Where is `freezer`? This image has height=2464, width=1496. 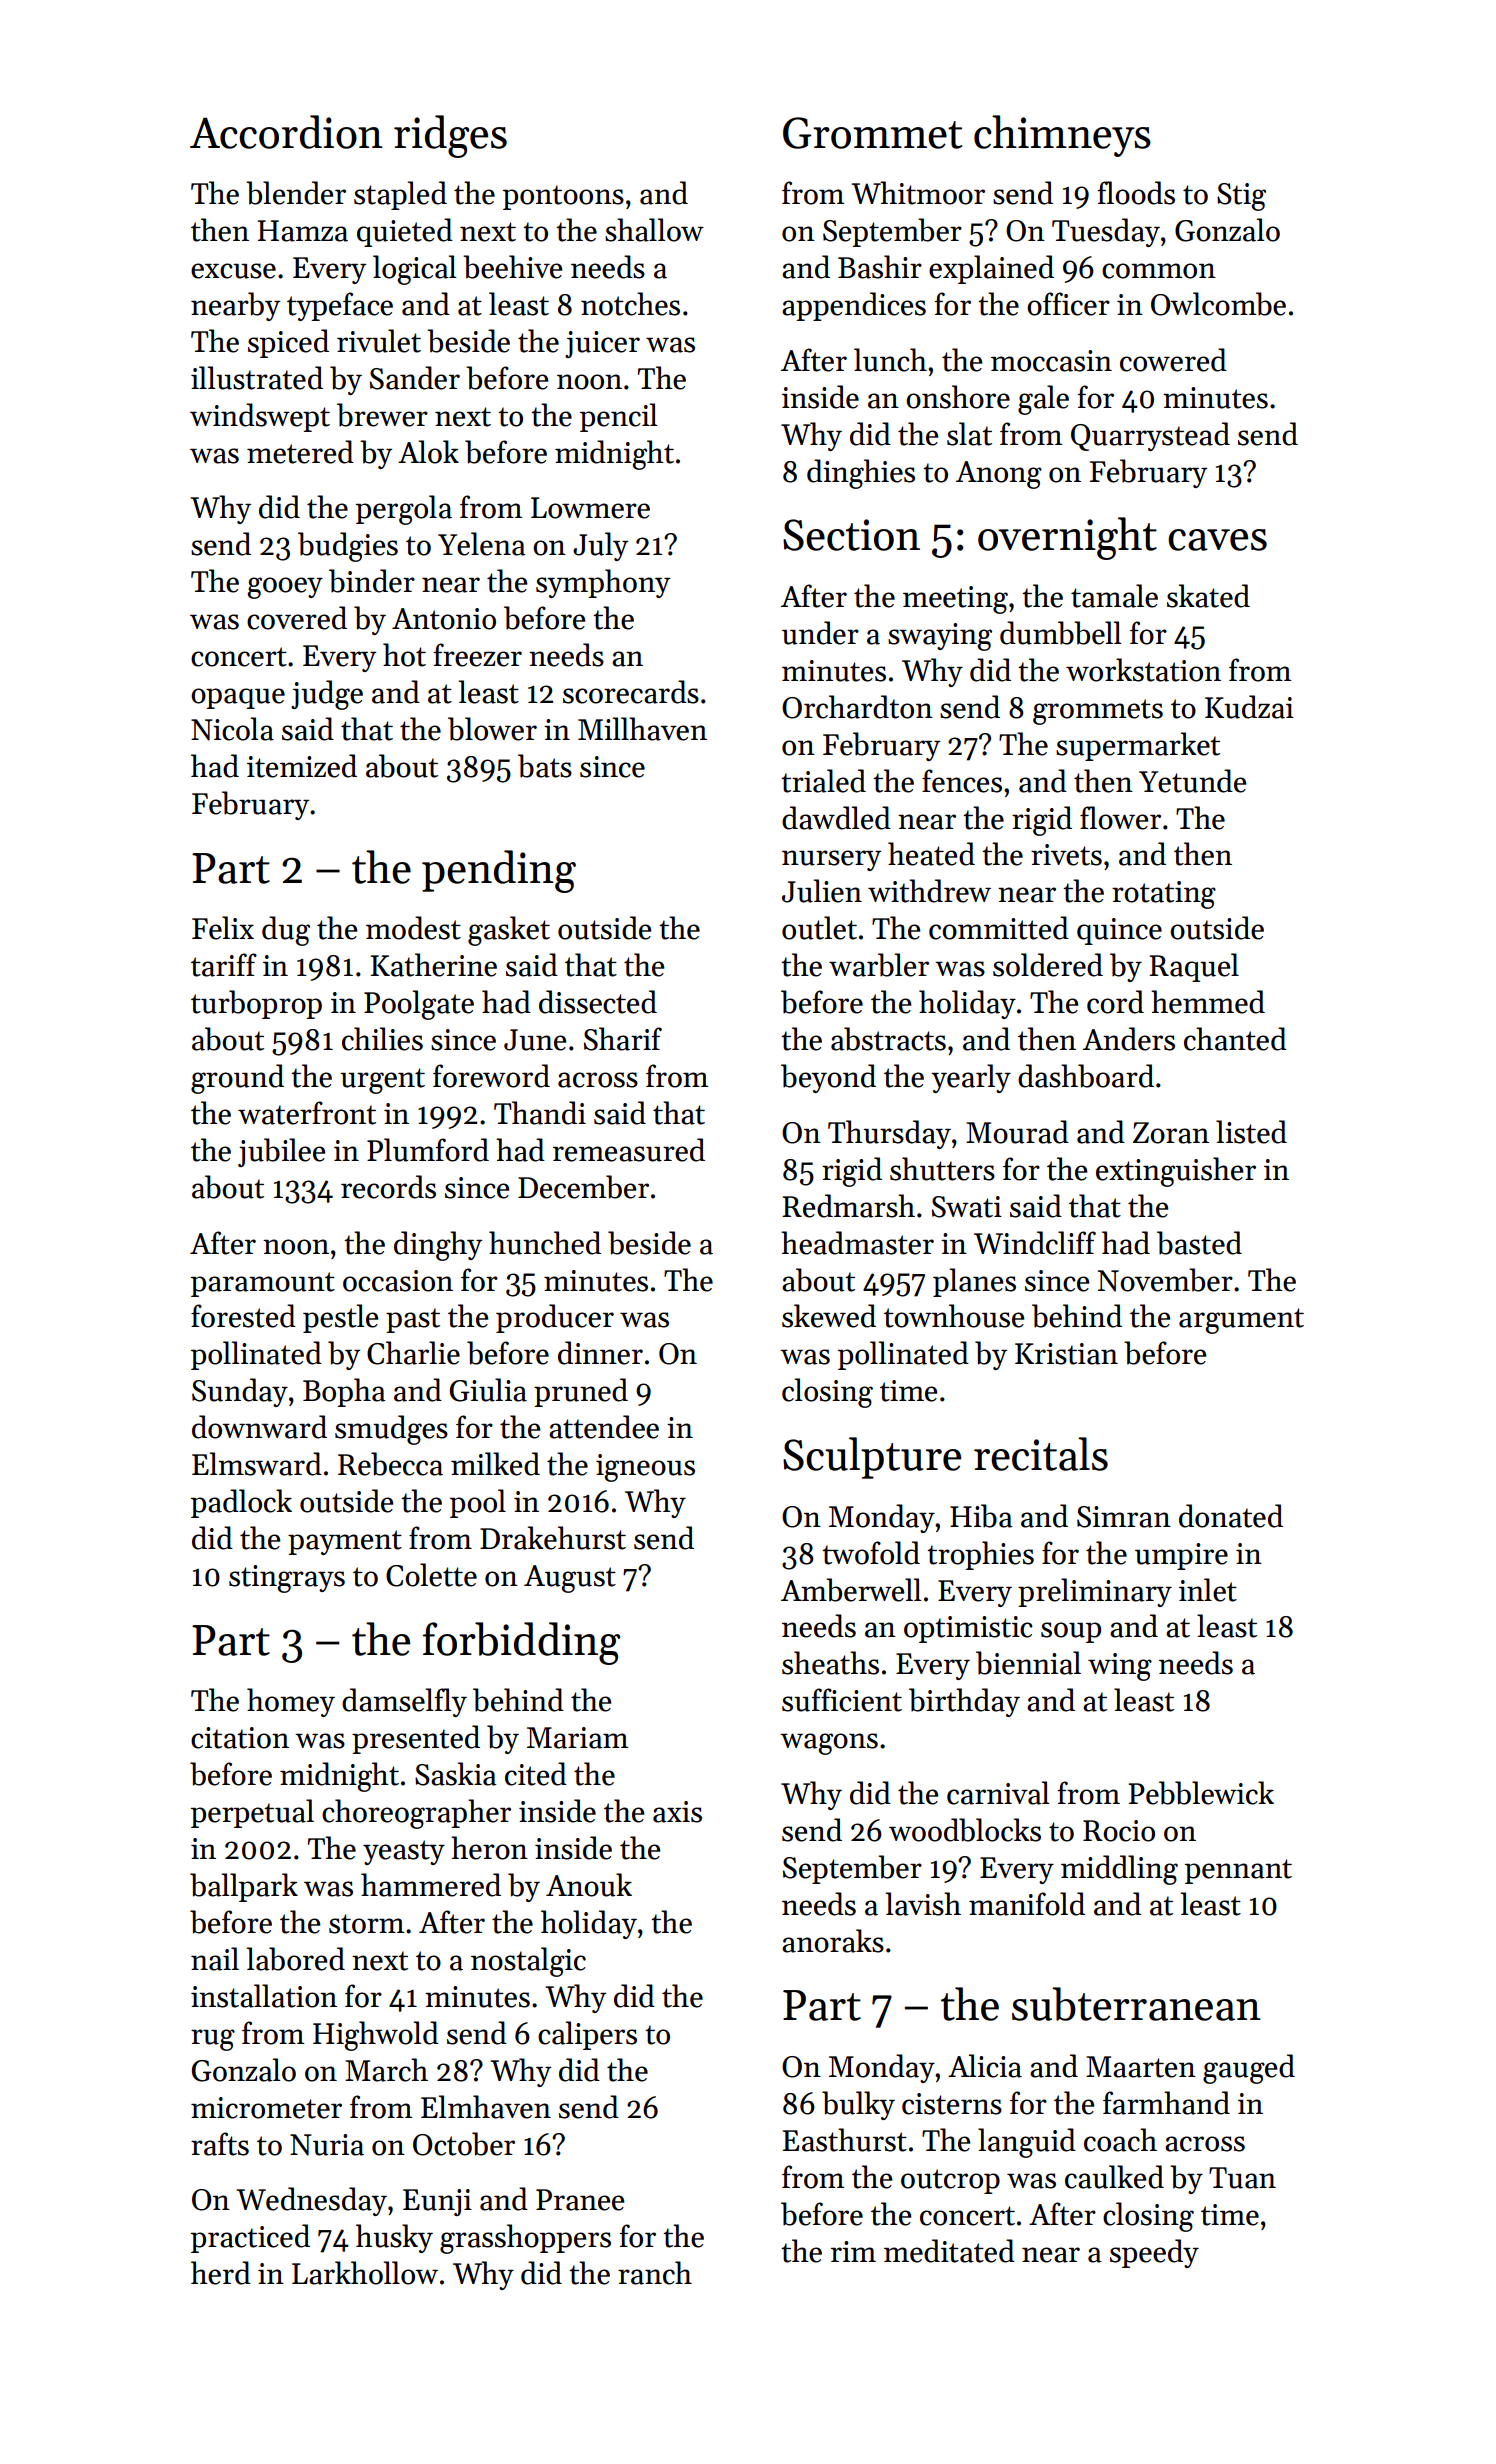
freezer is located at coordinates (478, 655).
